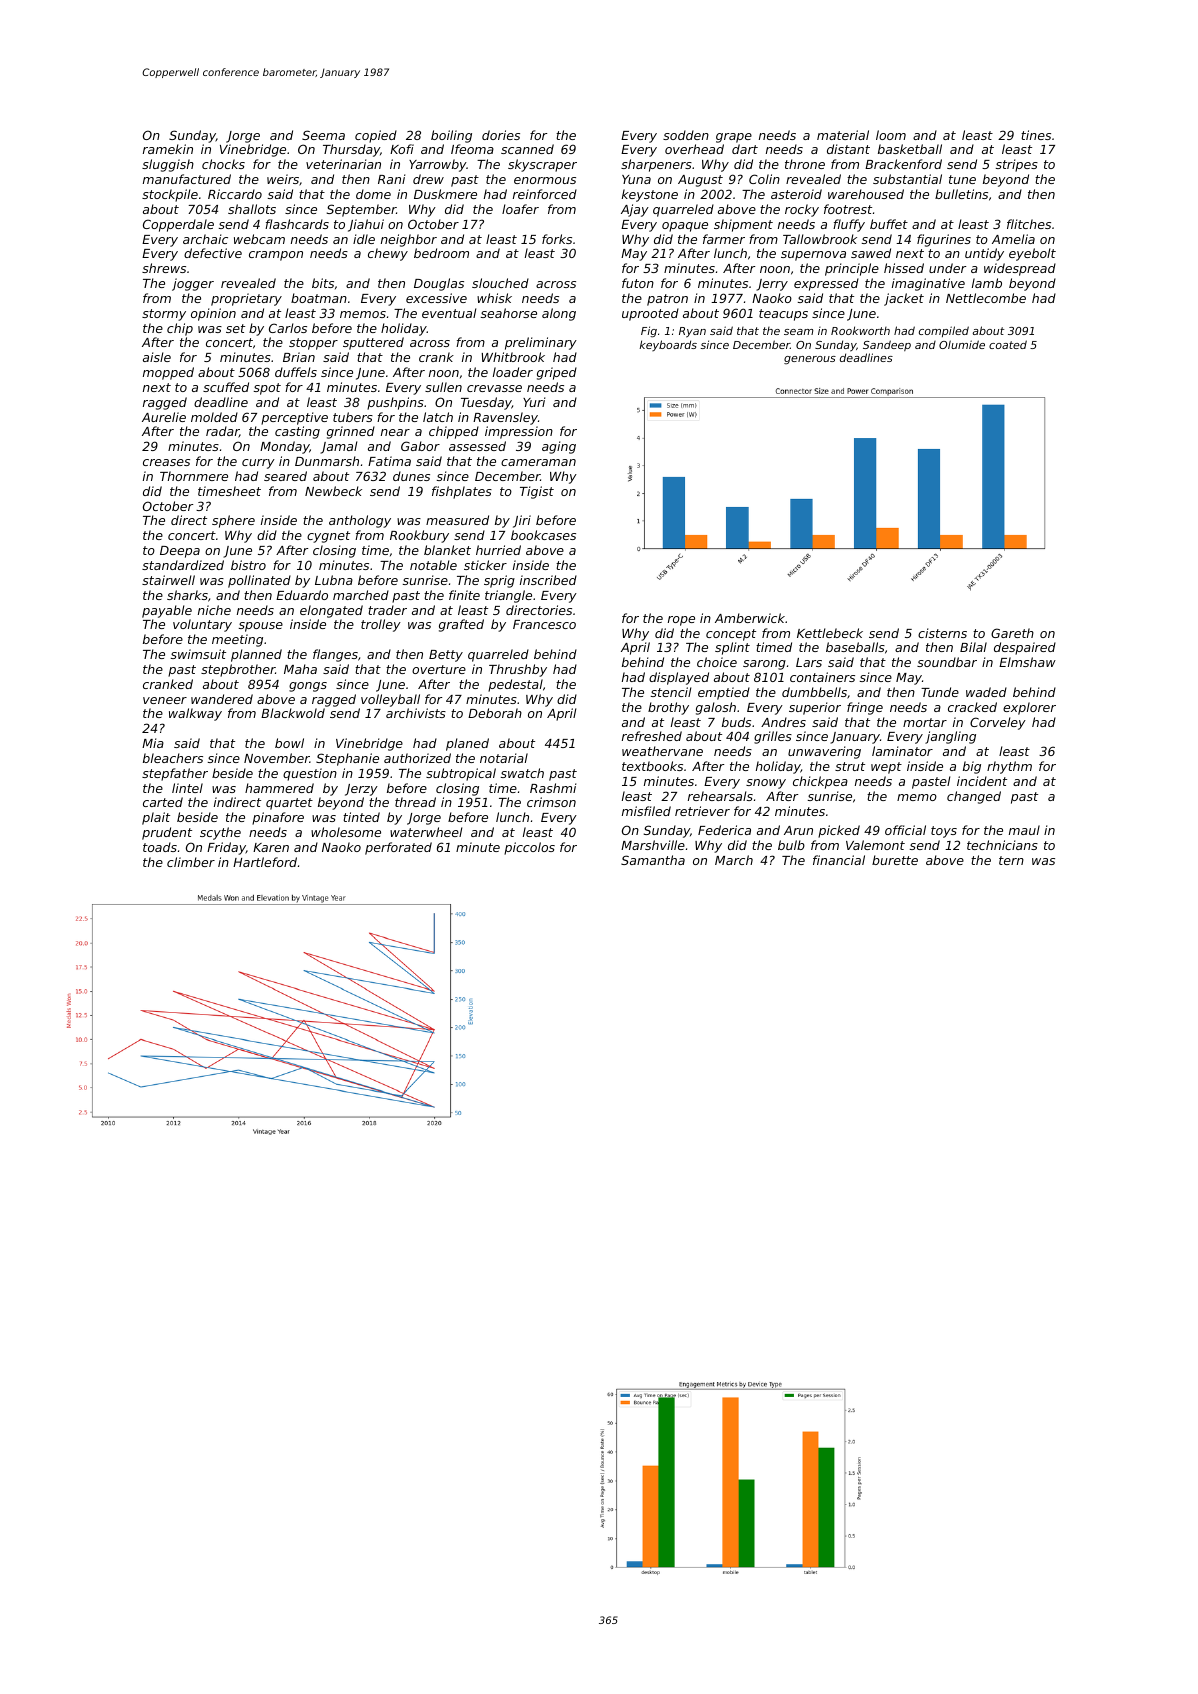 This screenshot has width=1198, height=1694. I want to click on teacups, so click(783, 315).
